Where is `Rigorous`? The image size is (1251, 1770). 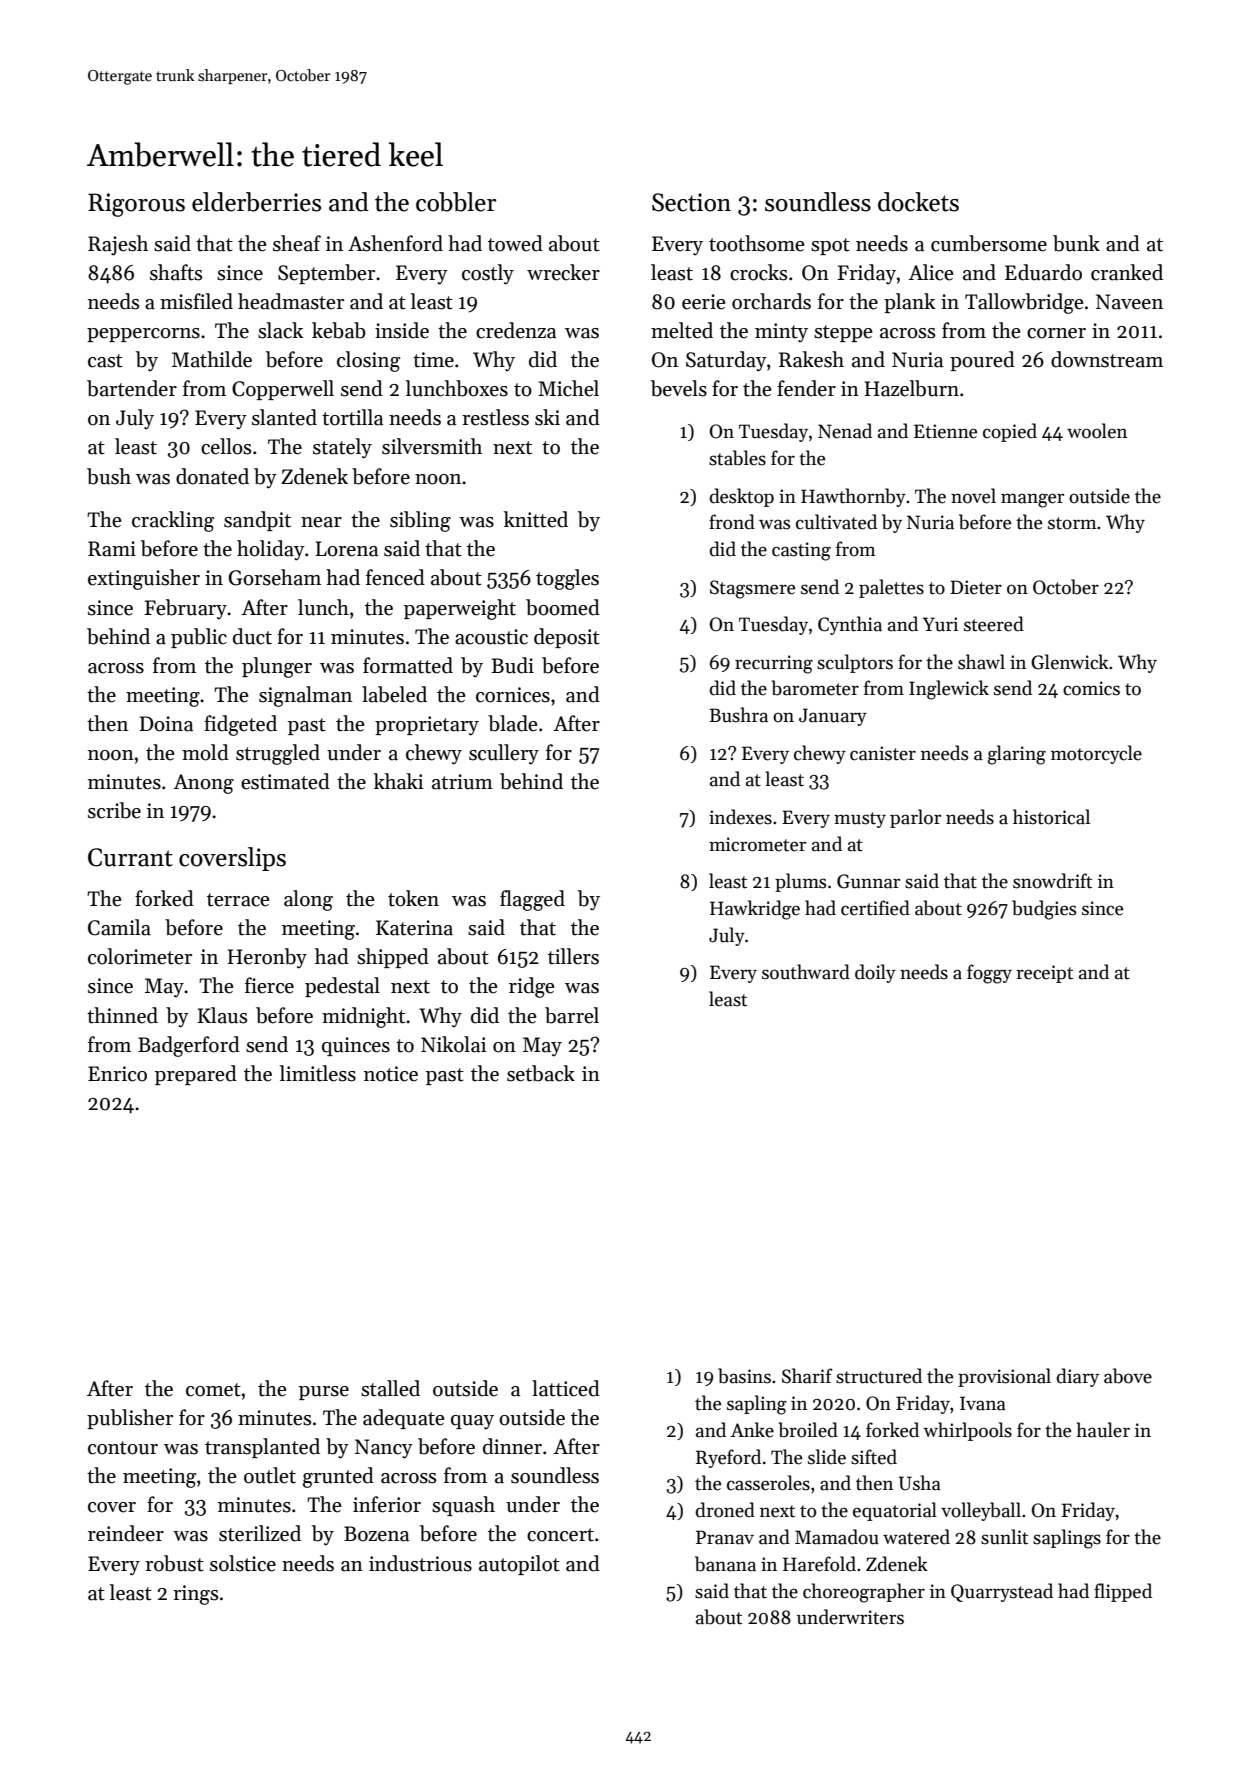 Rigorous is located at coordinates (136, 205).
